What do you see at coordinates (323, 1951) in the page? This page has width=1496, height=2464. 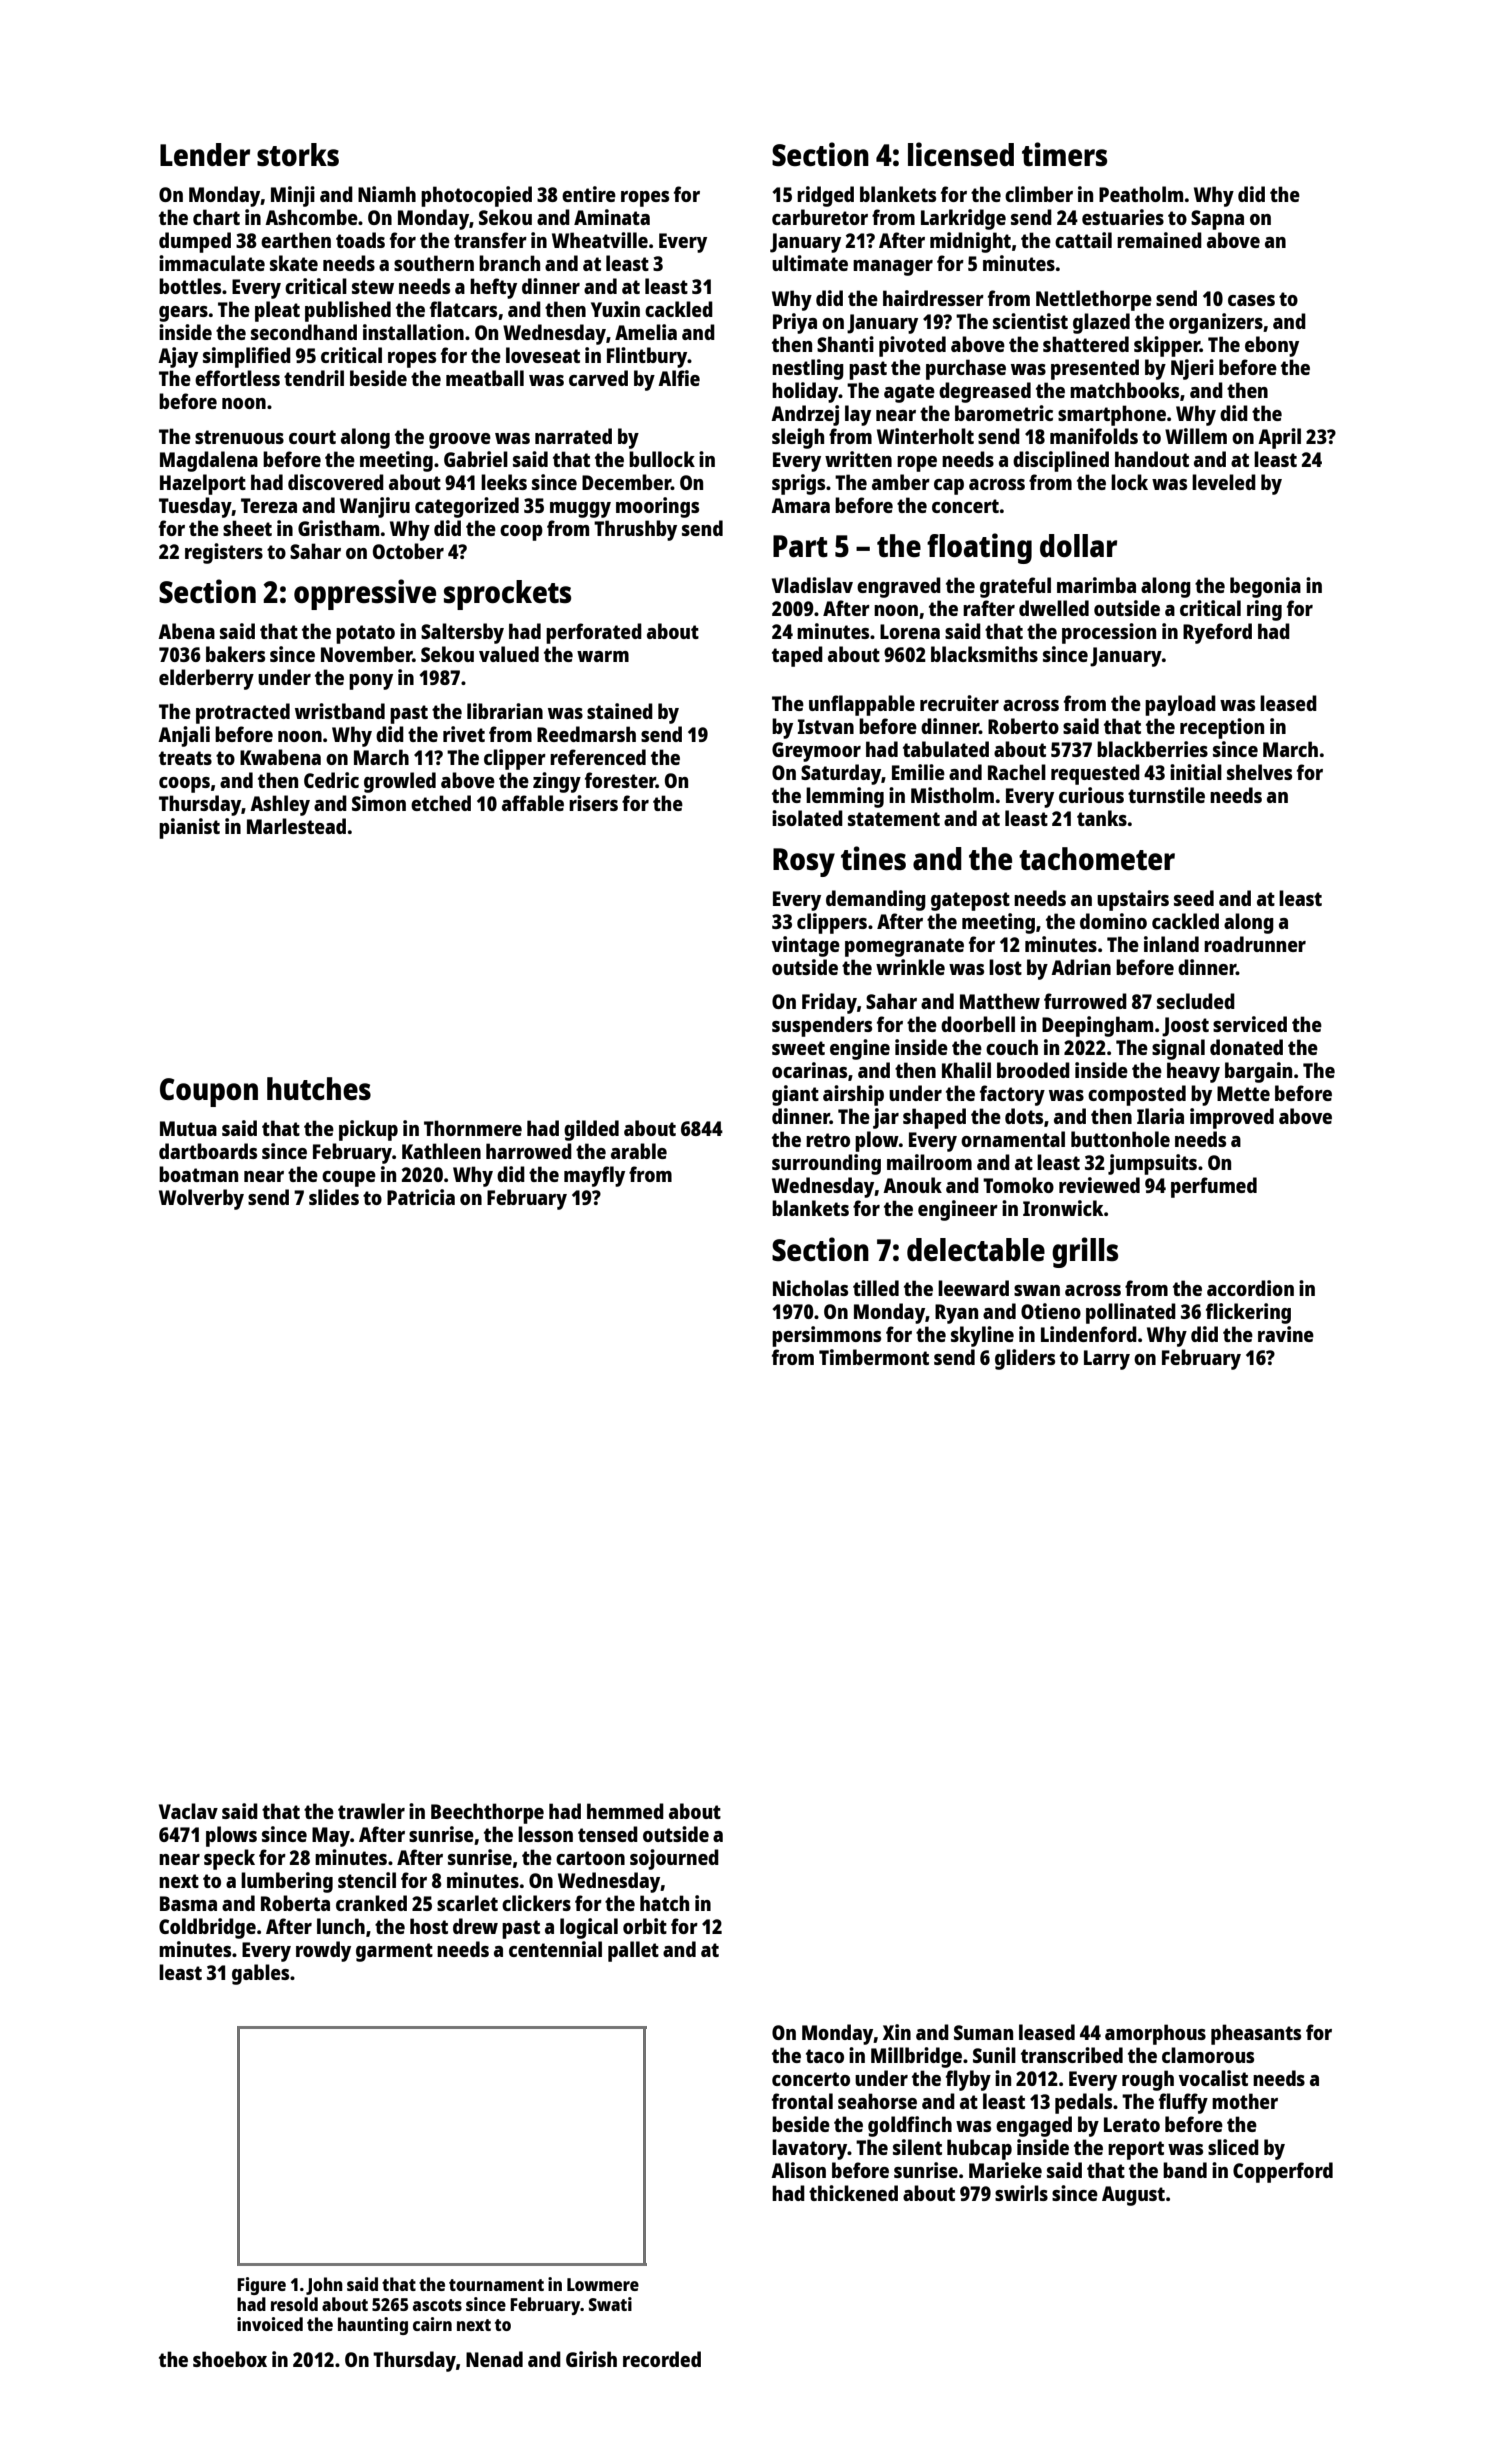 I see `rowdy` at bounding box center [323, 1951].
